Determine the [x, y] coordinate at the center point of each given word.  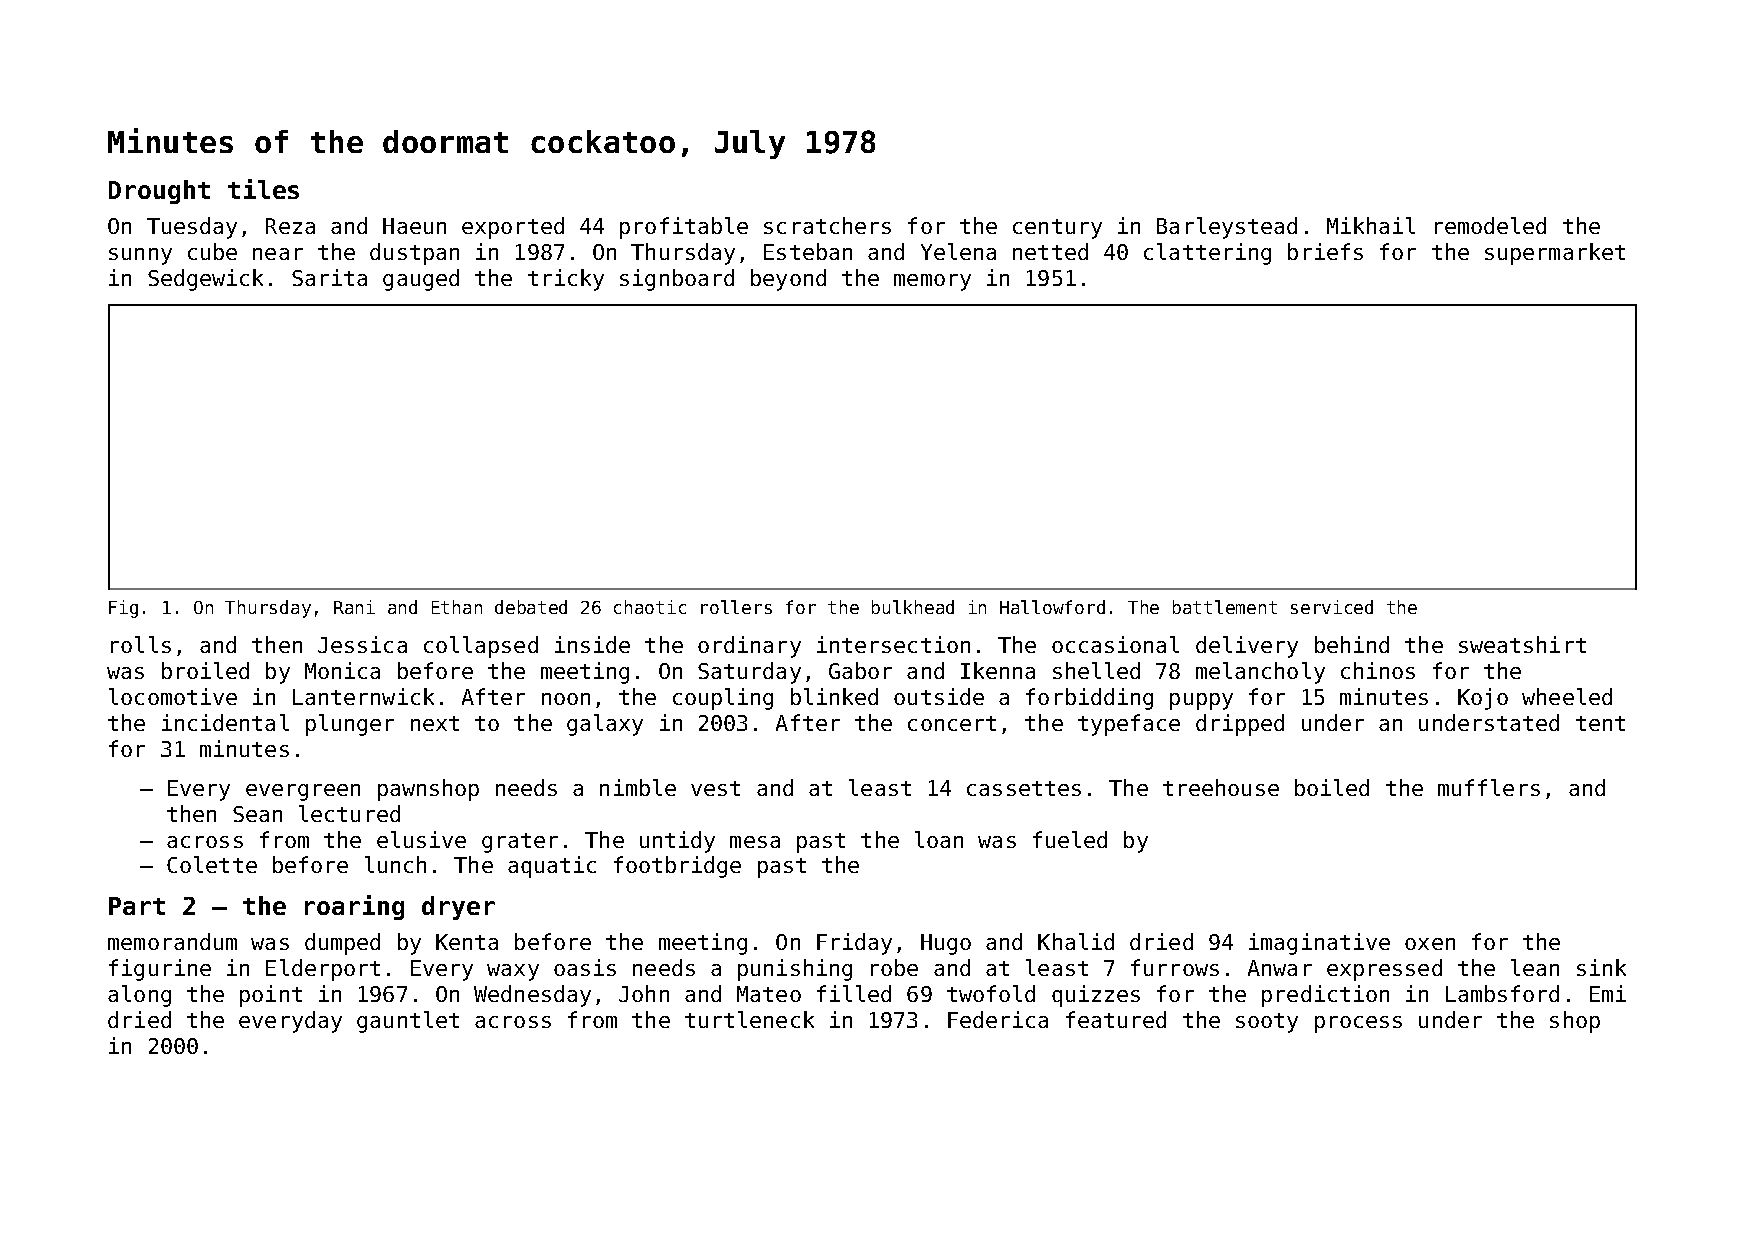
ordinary [749, 647]
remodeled [1490, 225]
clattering [1207, 254]
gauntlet [408, 1022]
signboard [677, 280]
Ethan [457, 607]
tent [1600, 723]
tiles [263, 189]
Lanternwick [363, 696]
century [1057, 229]
